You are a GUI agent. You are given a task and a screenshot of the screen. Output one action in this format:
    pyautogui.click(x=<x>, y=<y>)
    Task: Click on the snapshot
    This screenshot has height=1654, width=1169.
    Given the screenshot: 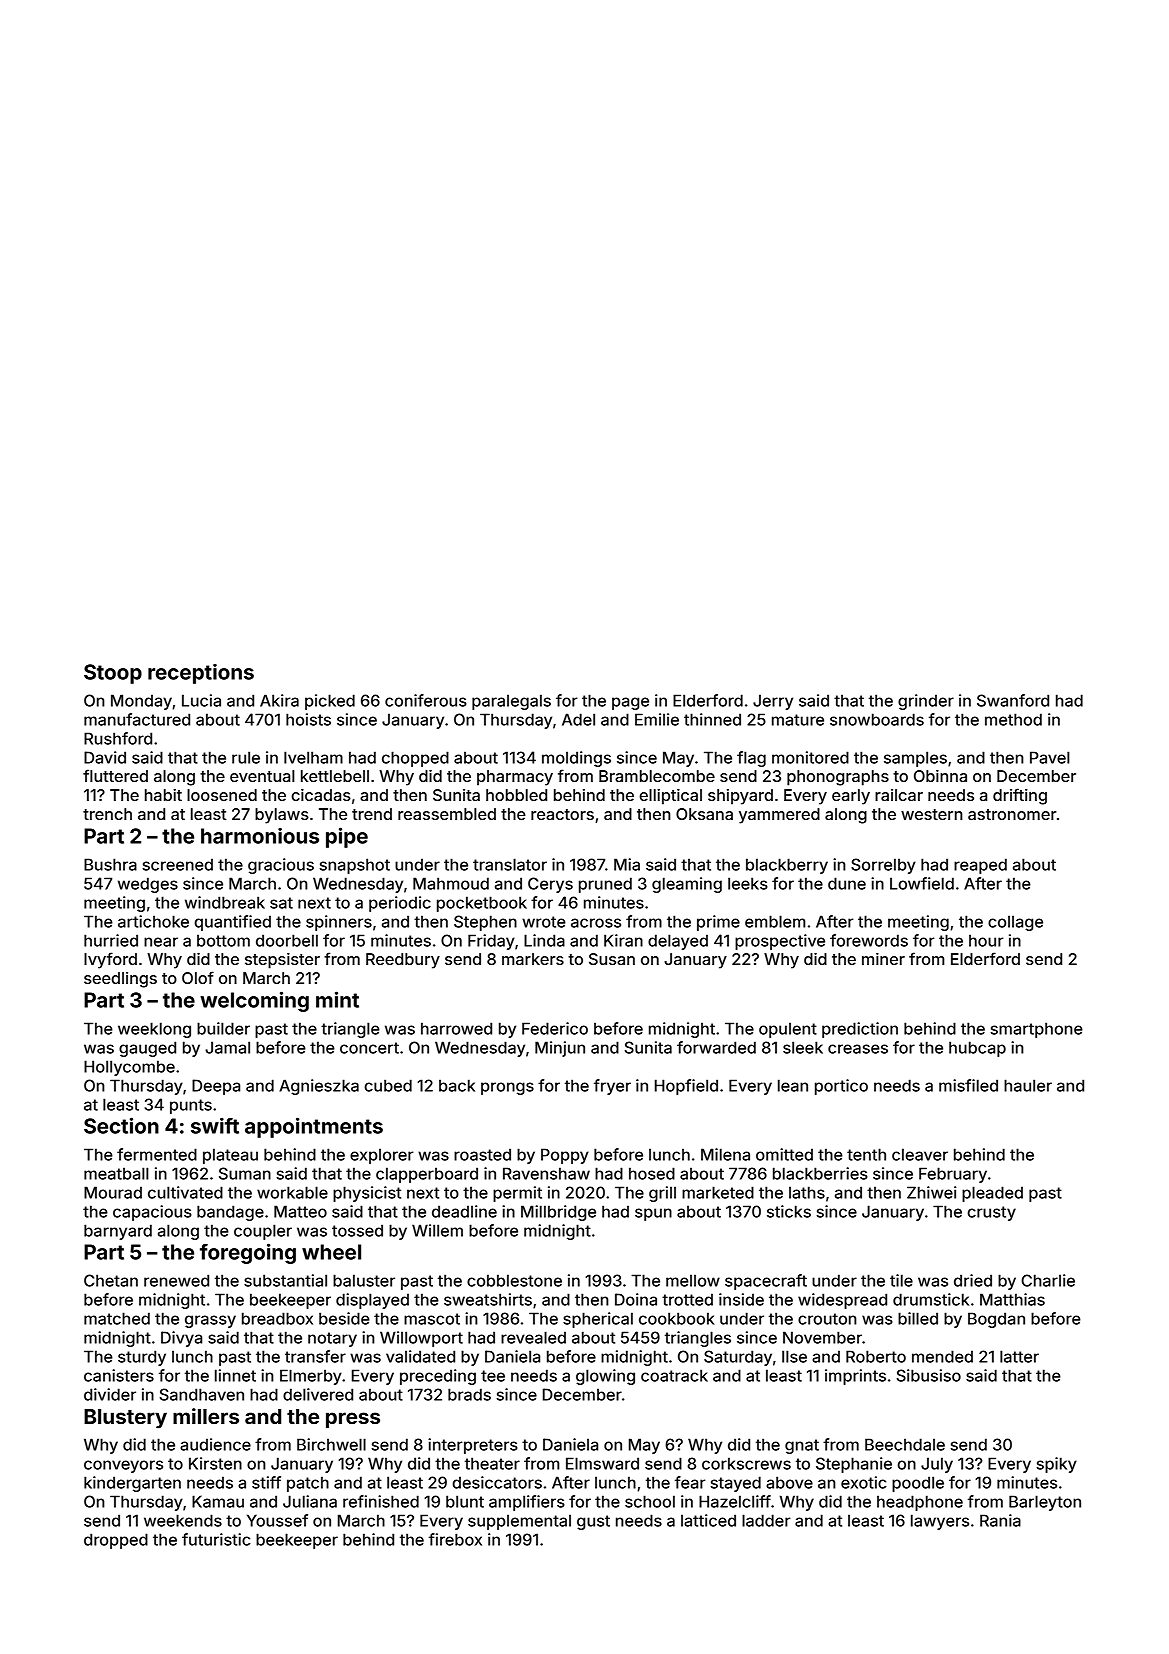 What is the action you would take?
    pyautogui.click(x=355, y=866)
